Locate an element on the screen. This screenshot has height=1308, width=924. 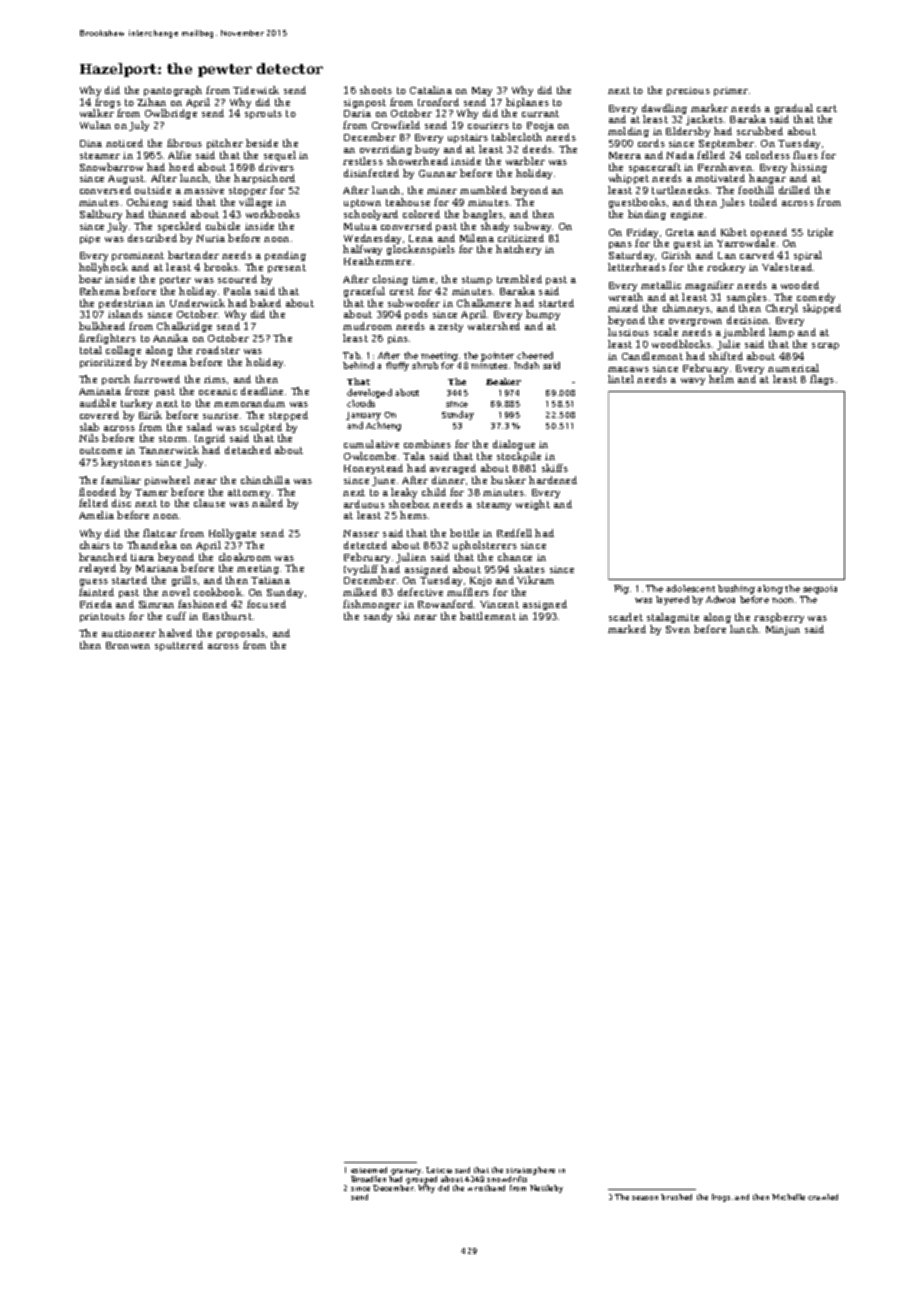
steamer is located at coordinates (100, 155).
